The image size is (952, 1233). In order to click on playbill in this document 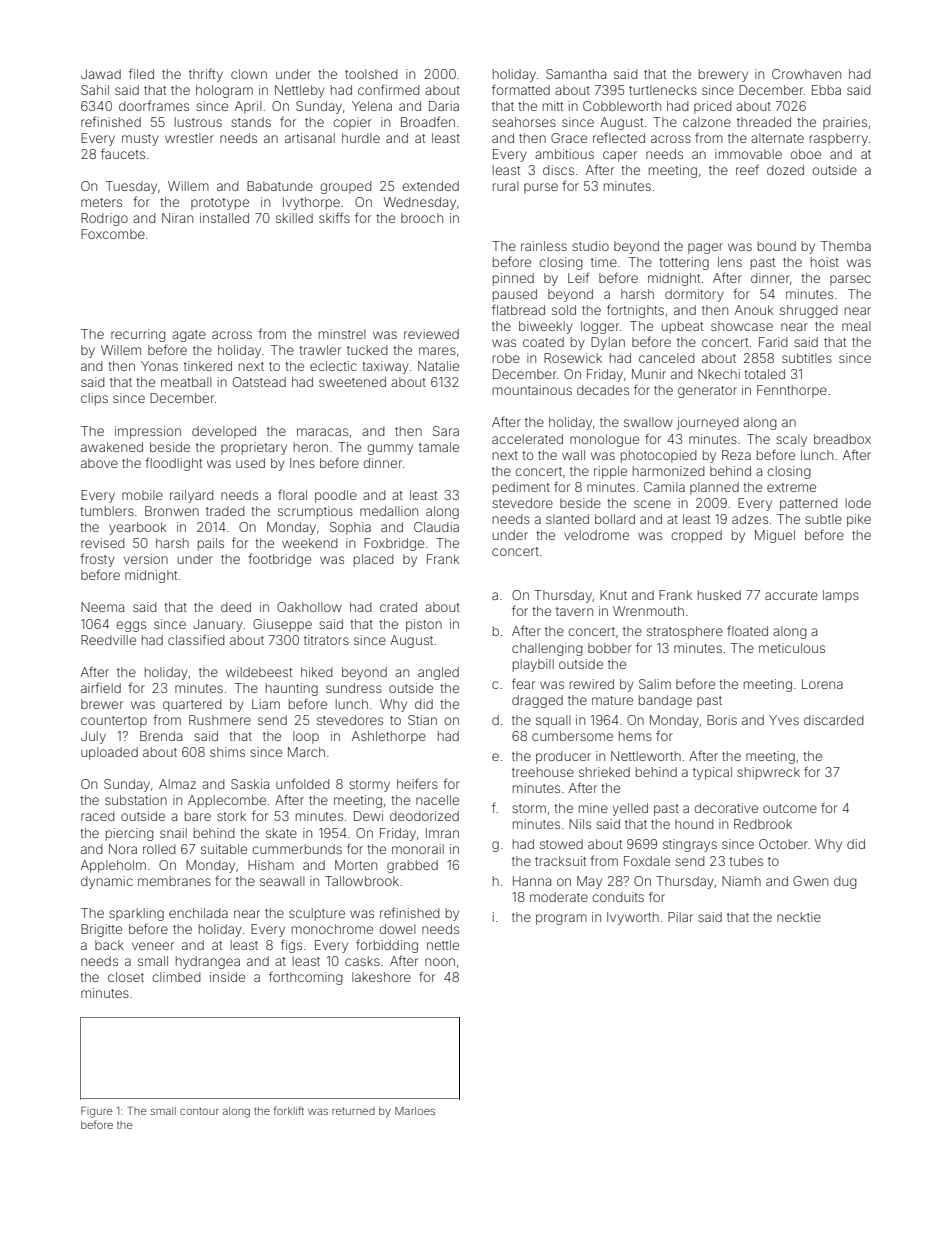, I will do `click(533, 665)`.
